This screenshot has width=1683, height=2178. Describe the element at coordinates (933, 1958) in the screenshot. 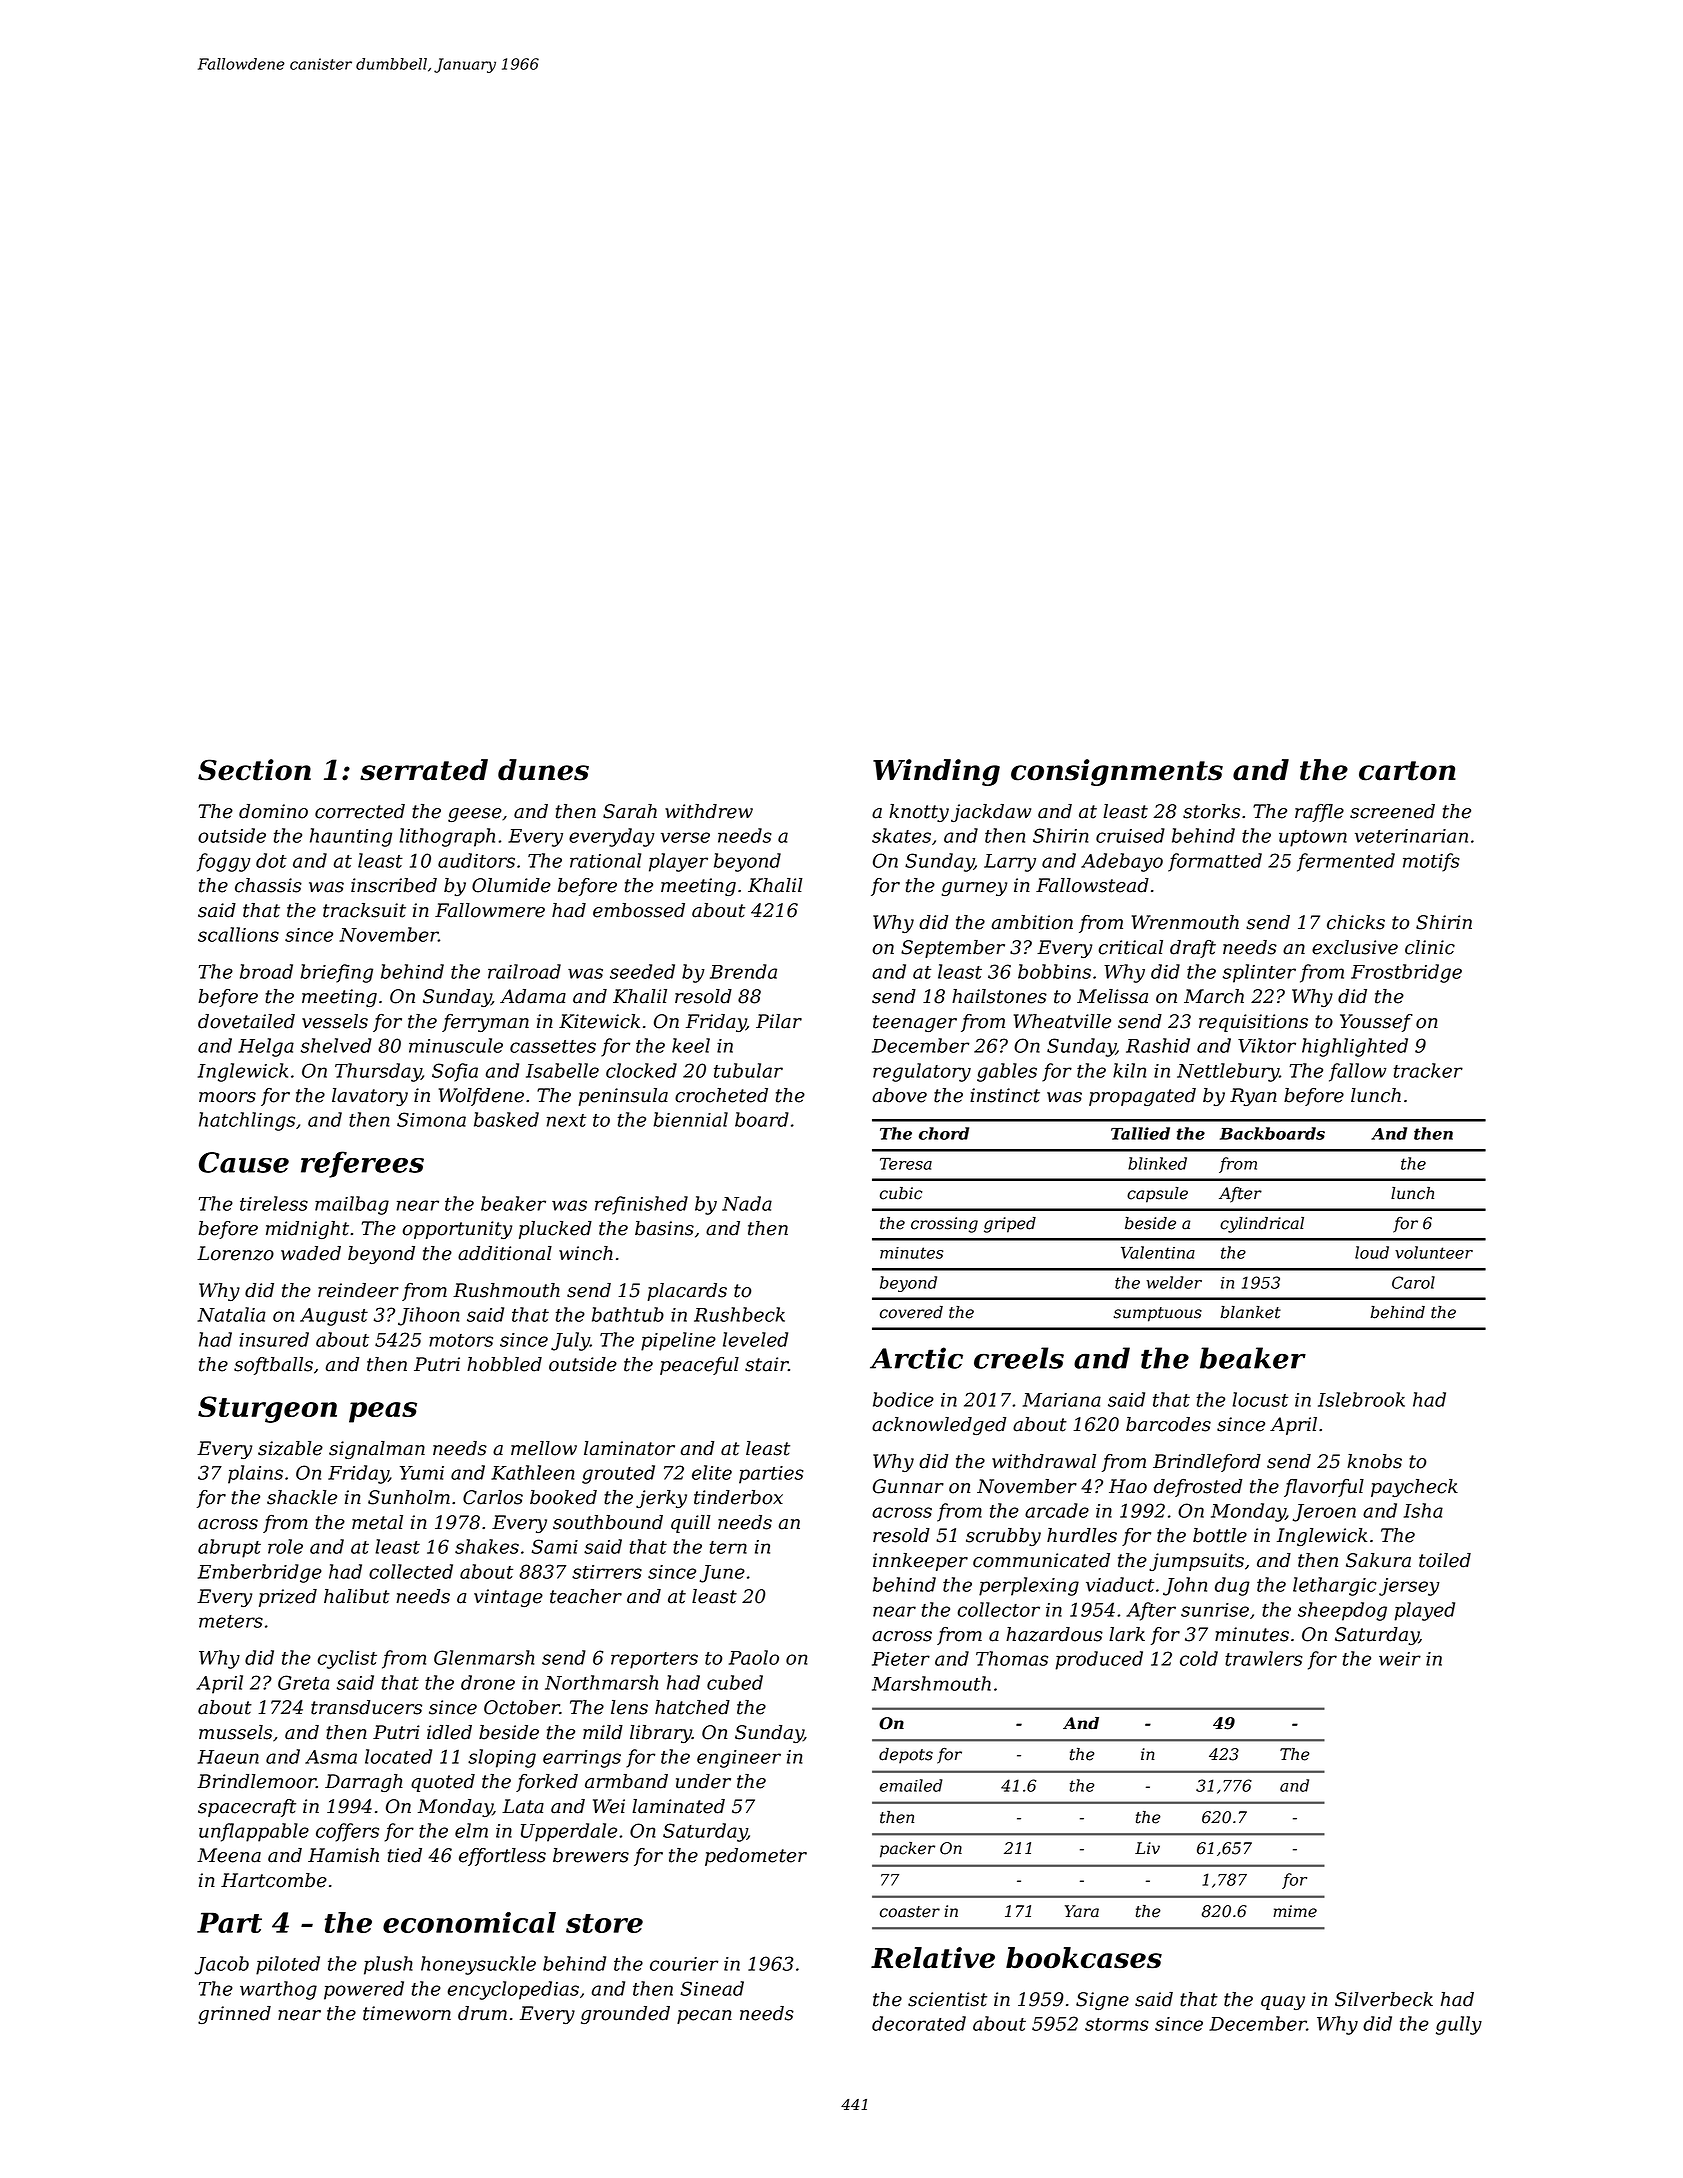

I see `Relative` at that location.
